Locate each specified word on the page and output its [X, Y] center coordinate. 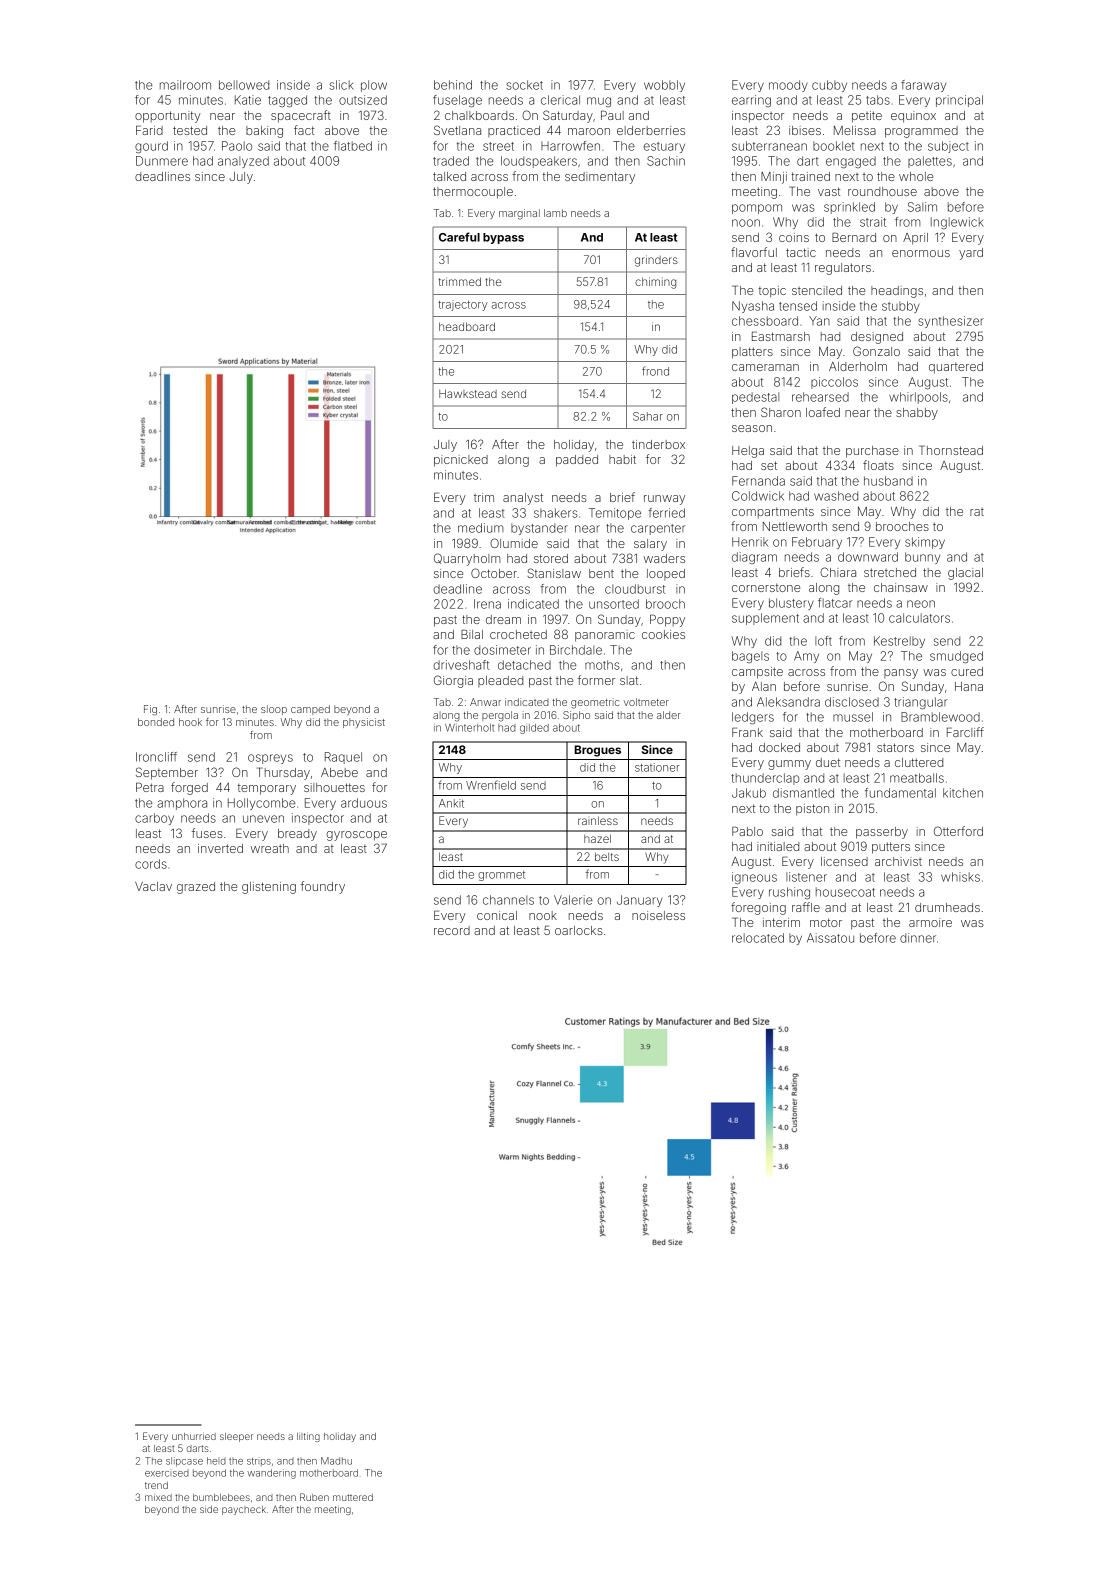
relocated [758, 938]
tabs [878, 100]
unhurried [194, 1436]
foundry [323, 887]
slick [341, 85]
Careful [459, 237]
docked [779, 747]
